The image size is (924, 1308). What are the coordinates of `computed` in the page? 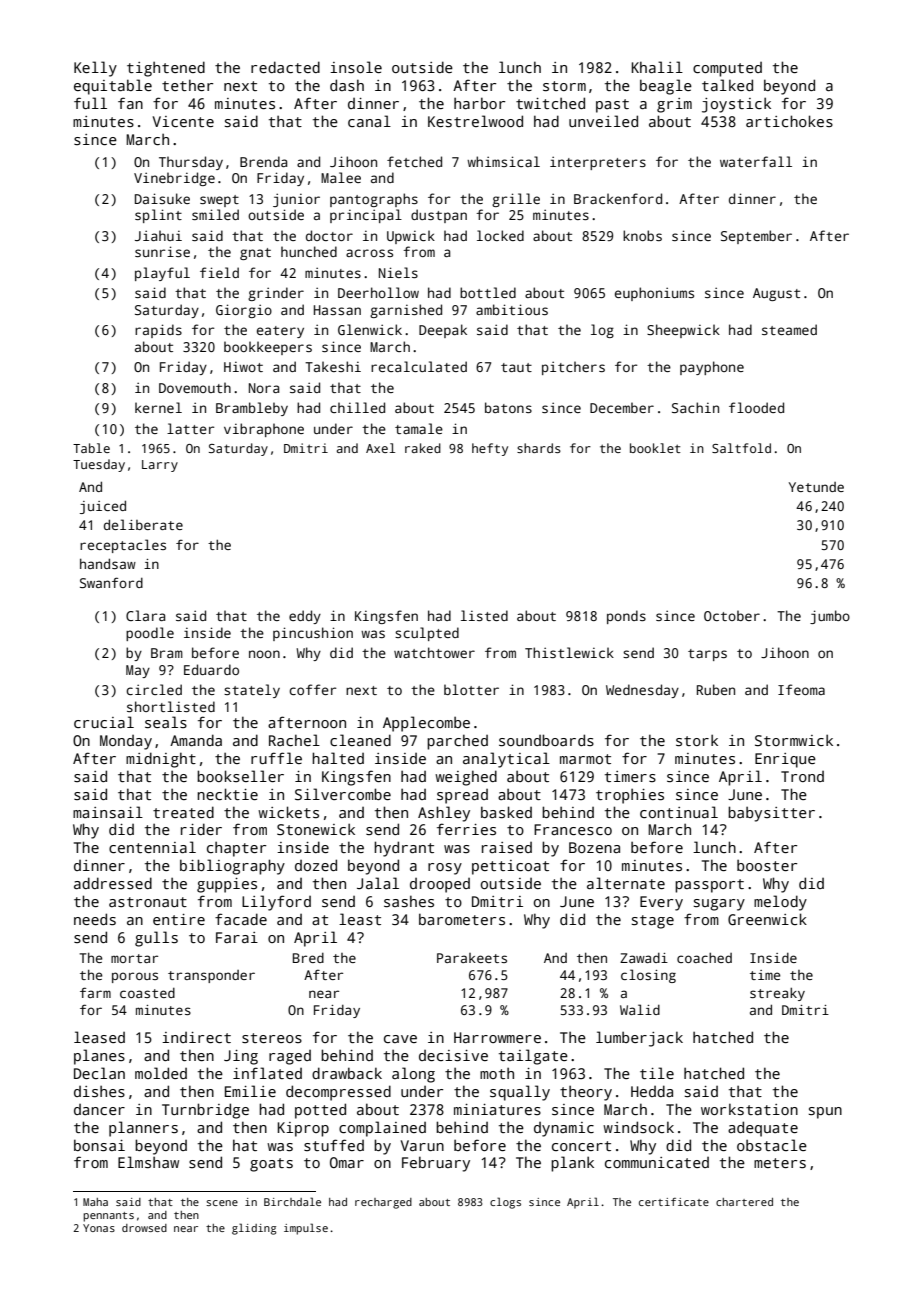 It's located at (727, 69).
